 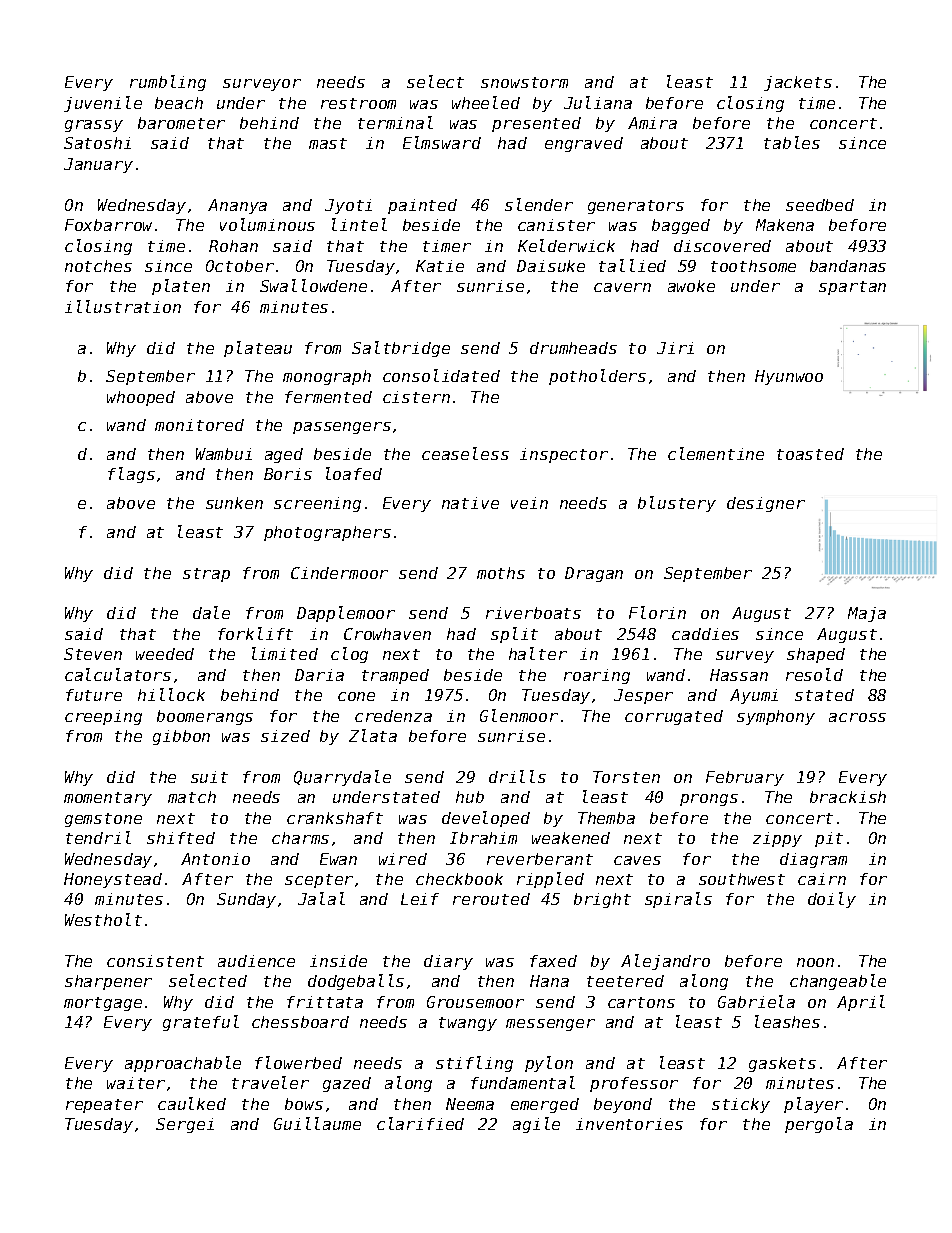 I want to click on bandanas, so click(x=848, y=266).
